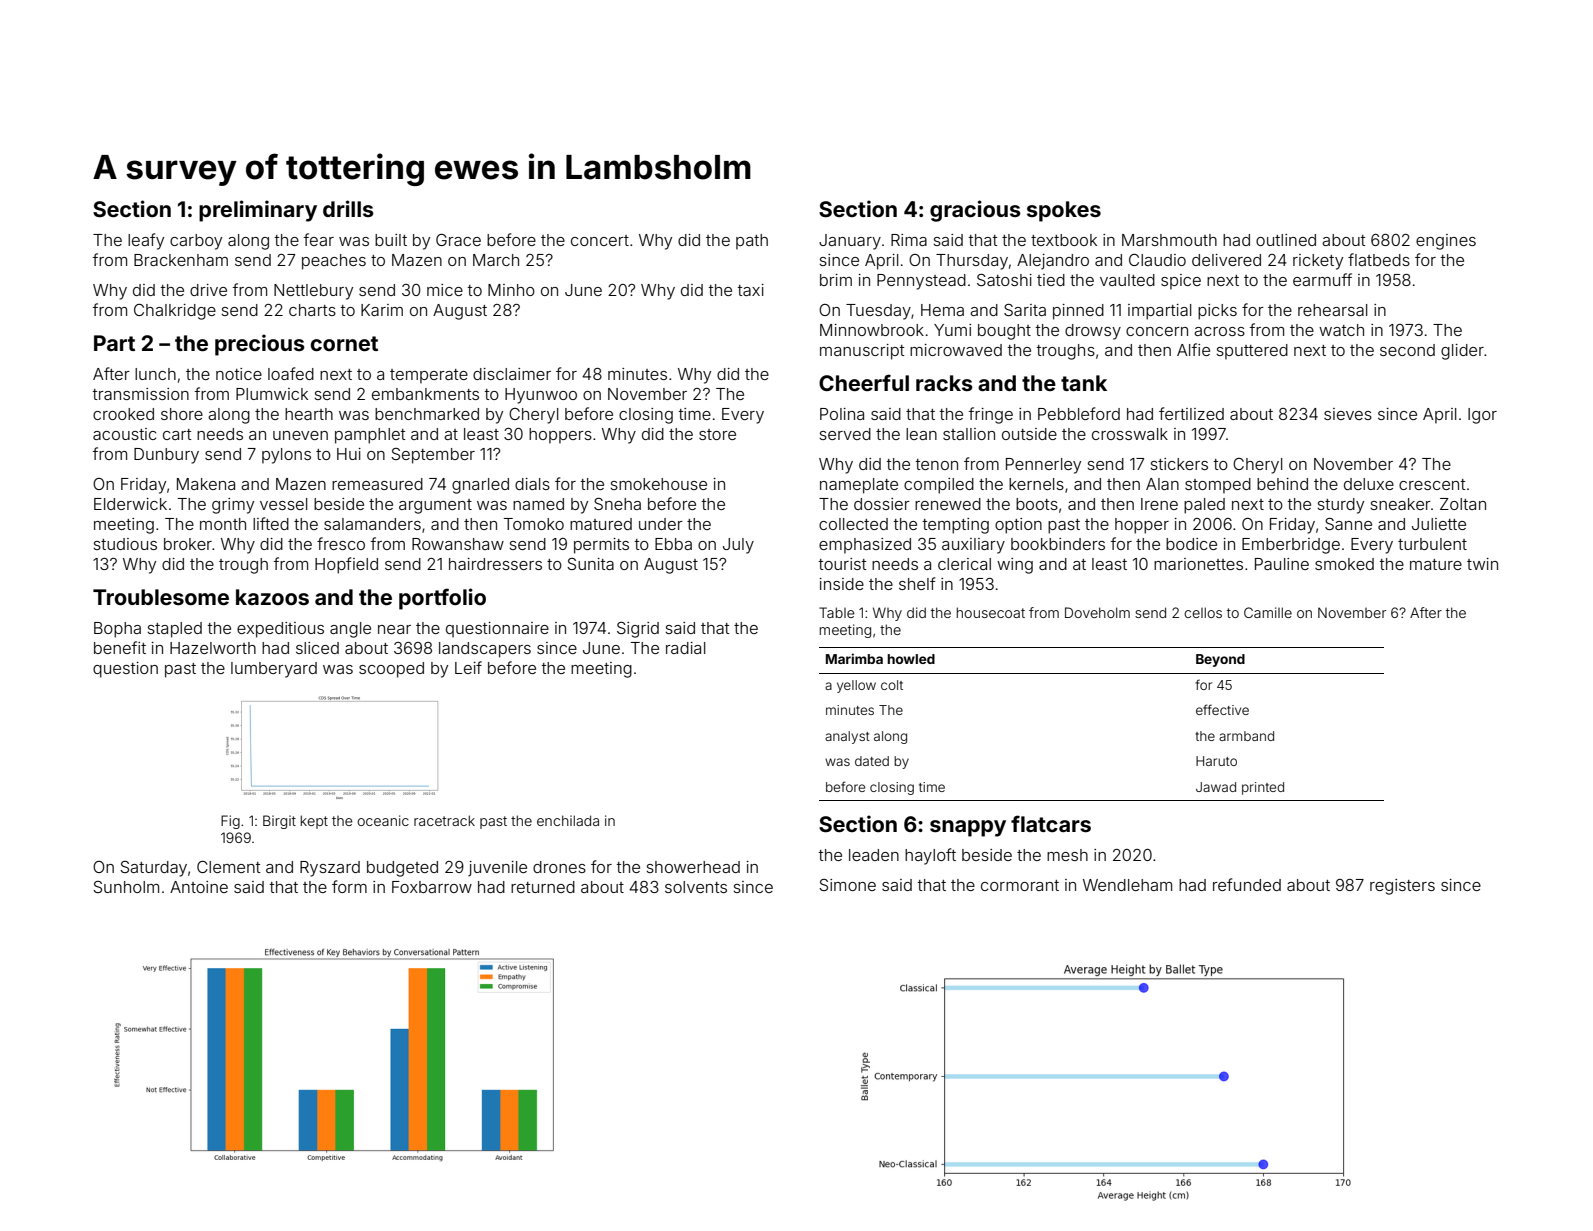 The image size is (1593, 1231). I want to click on inside, so click(842, 584).
